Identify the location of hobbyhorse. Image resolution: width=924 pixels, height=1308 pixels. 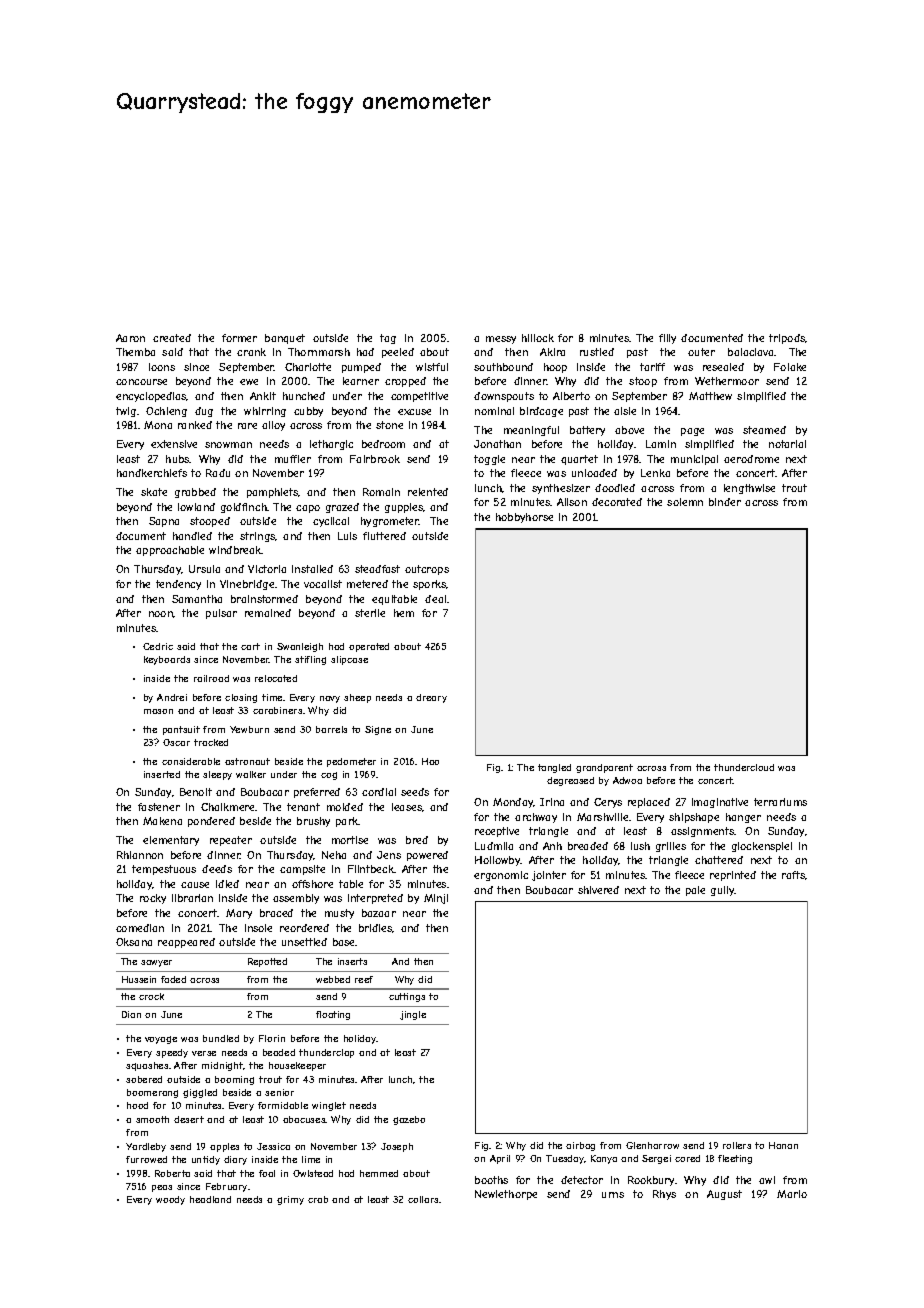
(524, 518).
